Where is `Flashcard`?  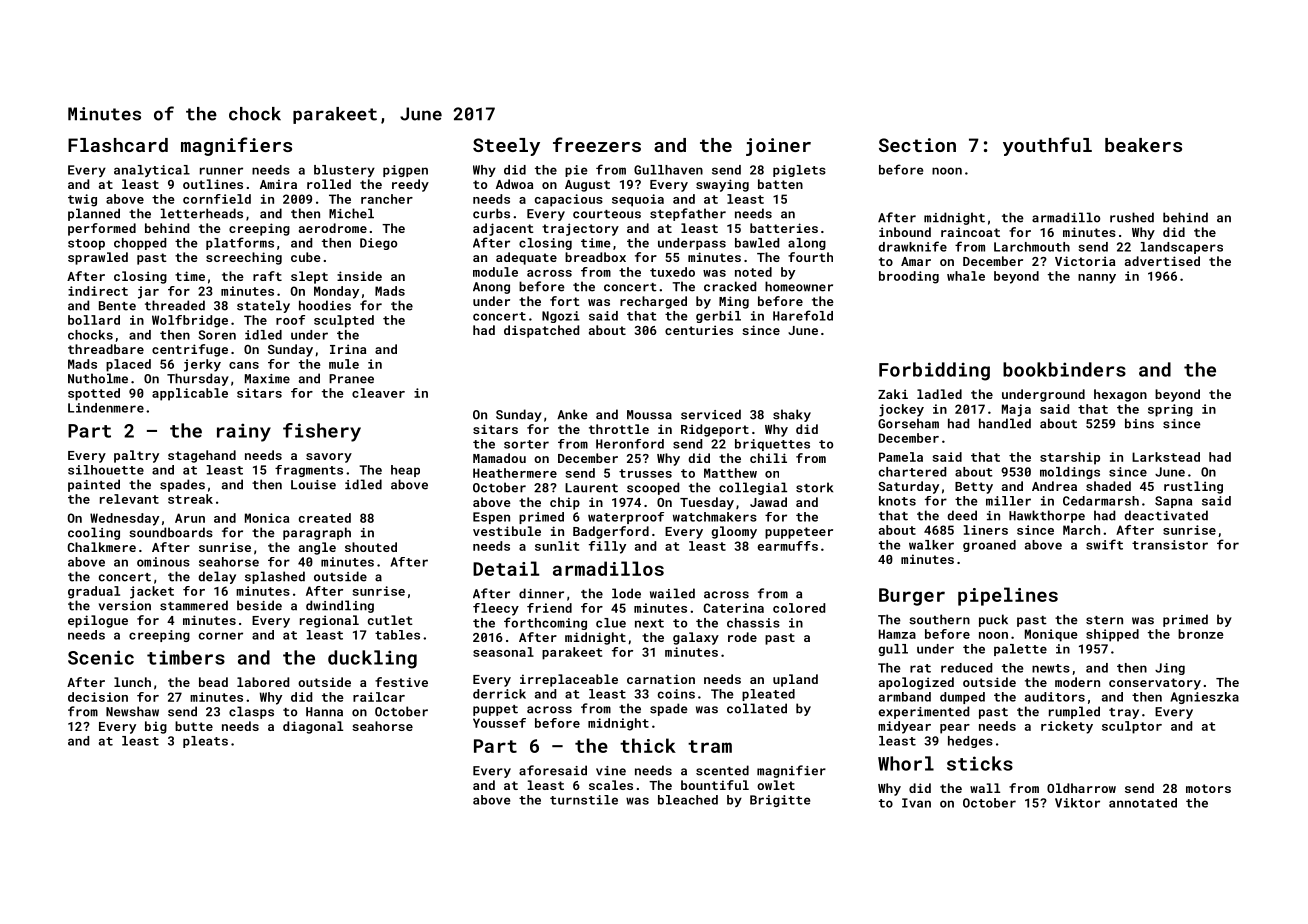
Flashcard is located at coordinates (118, 145).
